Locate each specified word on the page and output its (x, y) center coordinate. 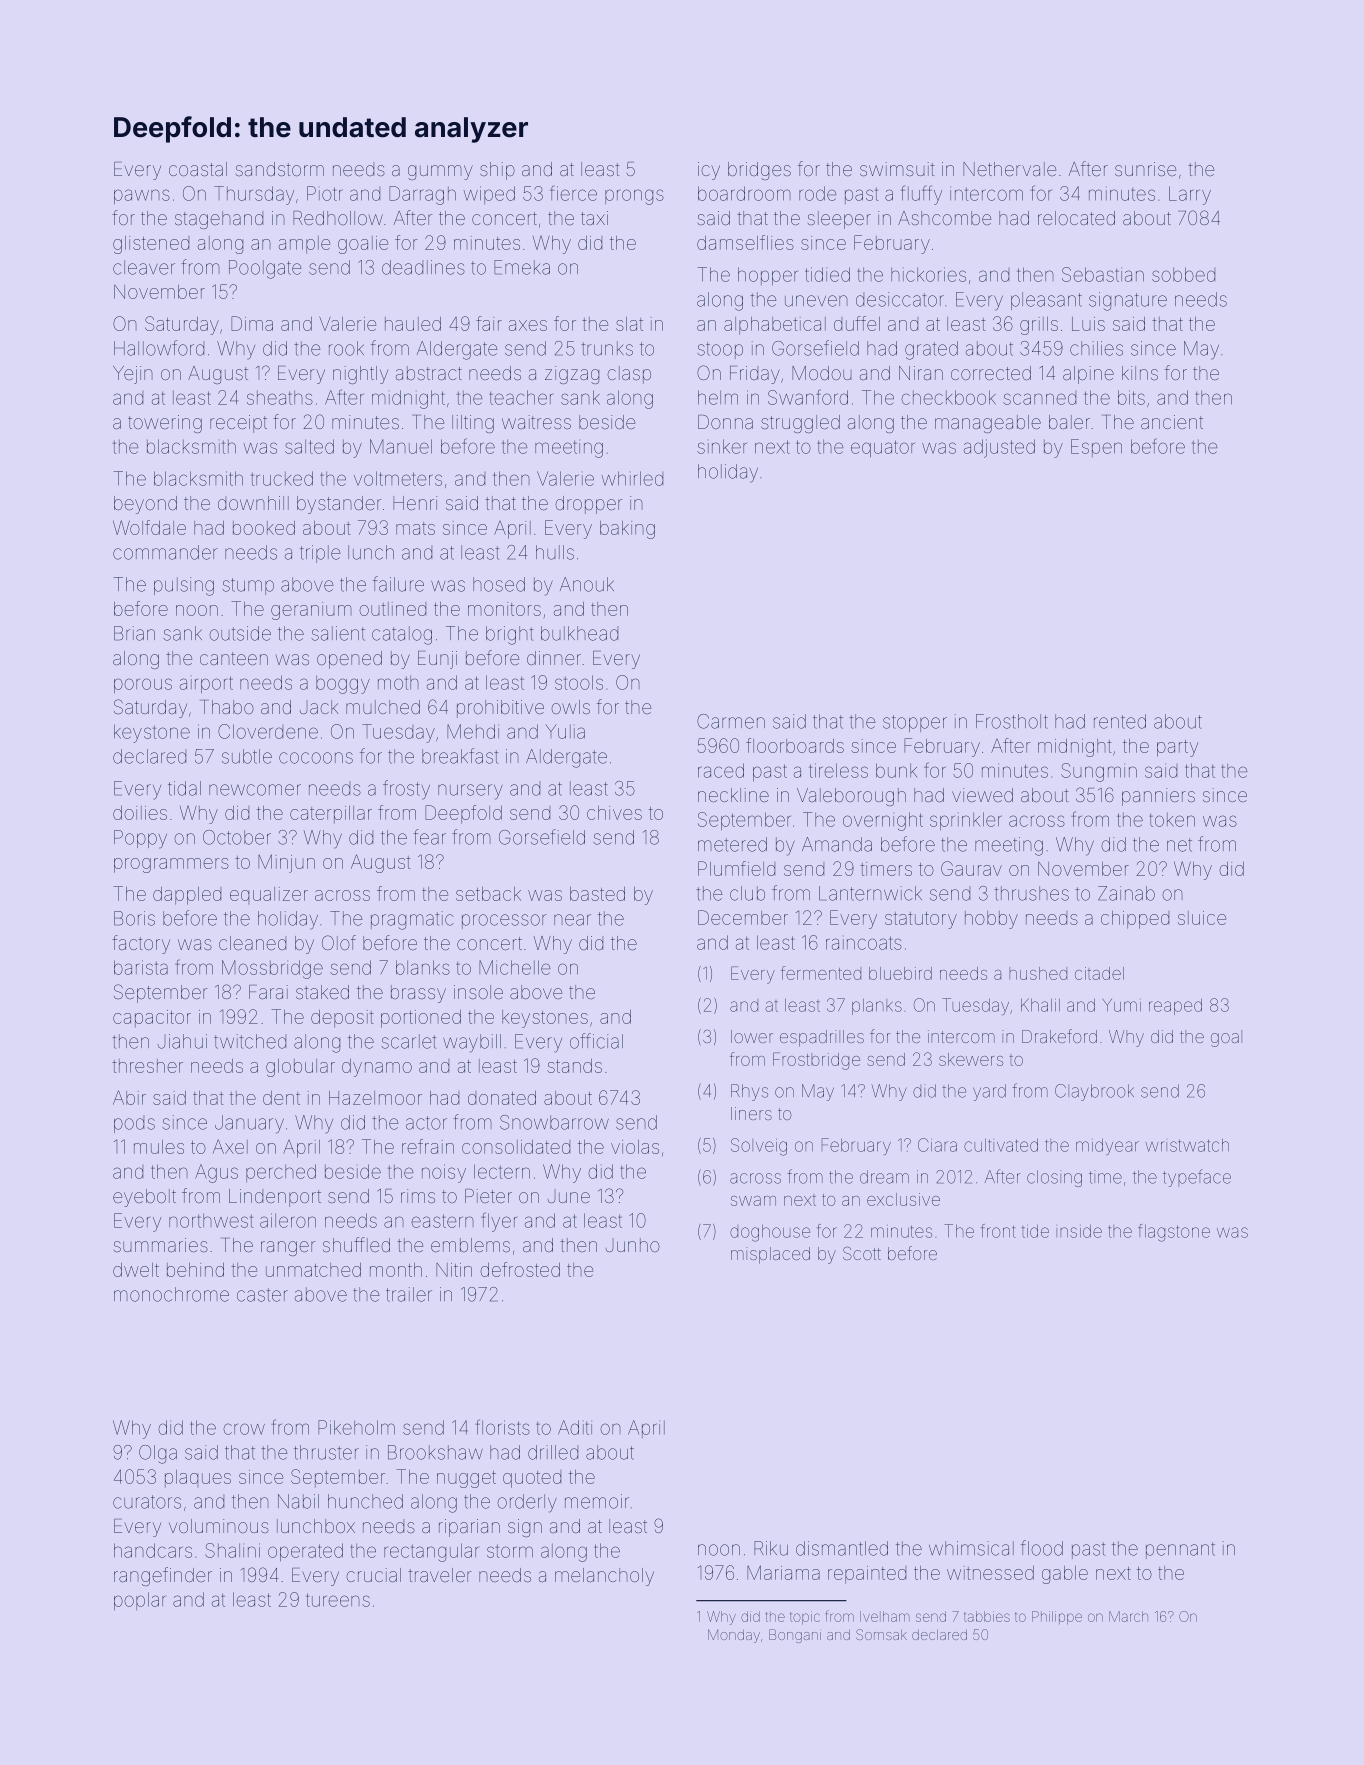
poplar (140, 1601)
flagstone (1174, 1233)
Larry (1190, 195)
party (1177, 748)
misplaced (770, 1255)
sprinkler (965, 821)
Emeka (522, 267)
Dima (252, 323)
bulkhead (579, 633)
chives (614, 813)
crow (244, 1429)
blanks (423, 967)
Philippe (1057, 1618)
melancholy (604, 1577)
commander (165, 552)
